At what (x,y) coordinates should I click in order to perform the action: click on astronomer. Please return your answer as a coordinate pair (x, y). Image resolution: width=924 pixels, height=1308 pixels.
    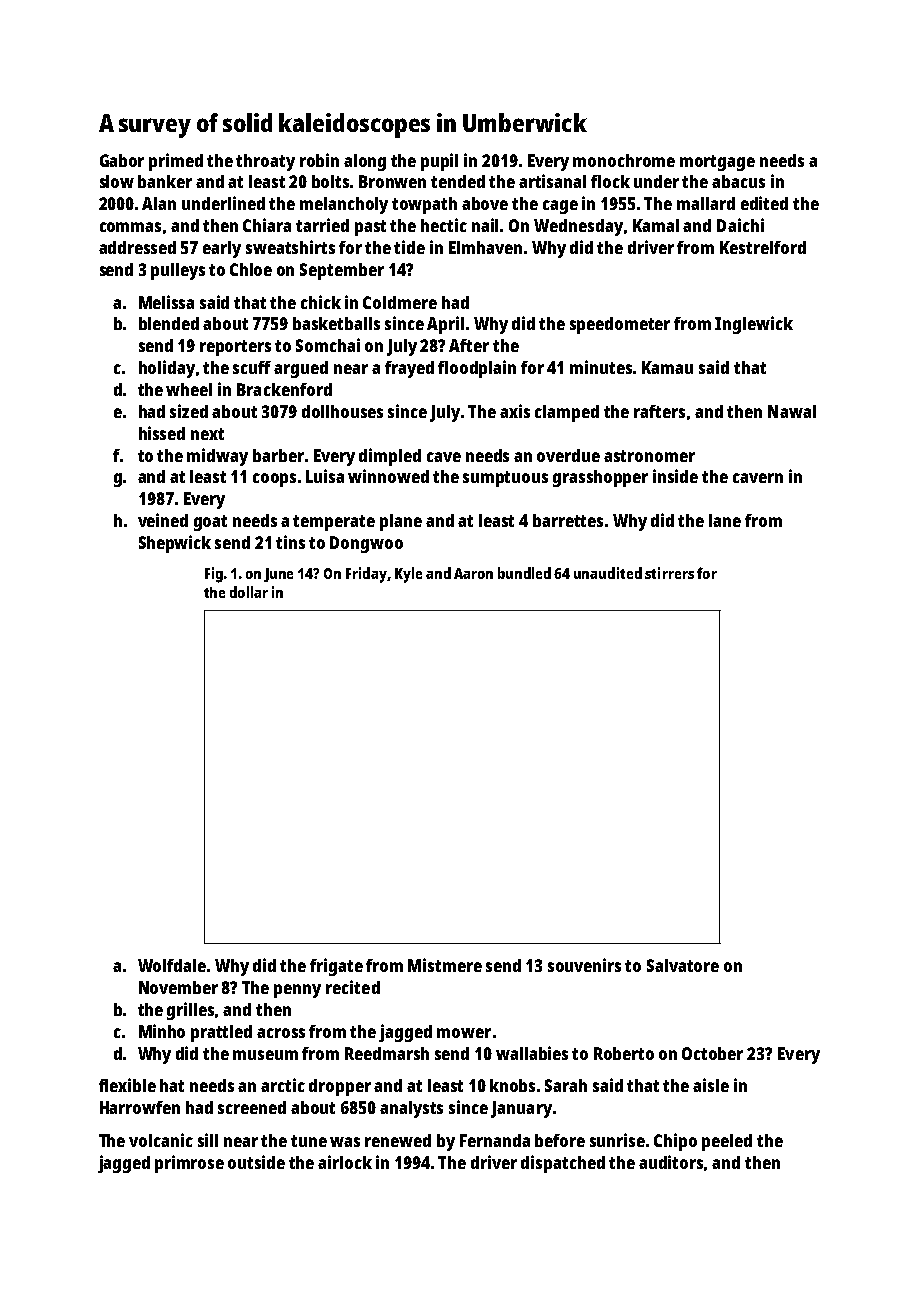
    Looking at the image, I should click on (649, 456).
